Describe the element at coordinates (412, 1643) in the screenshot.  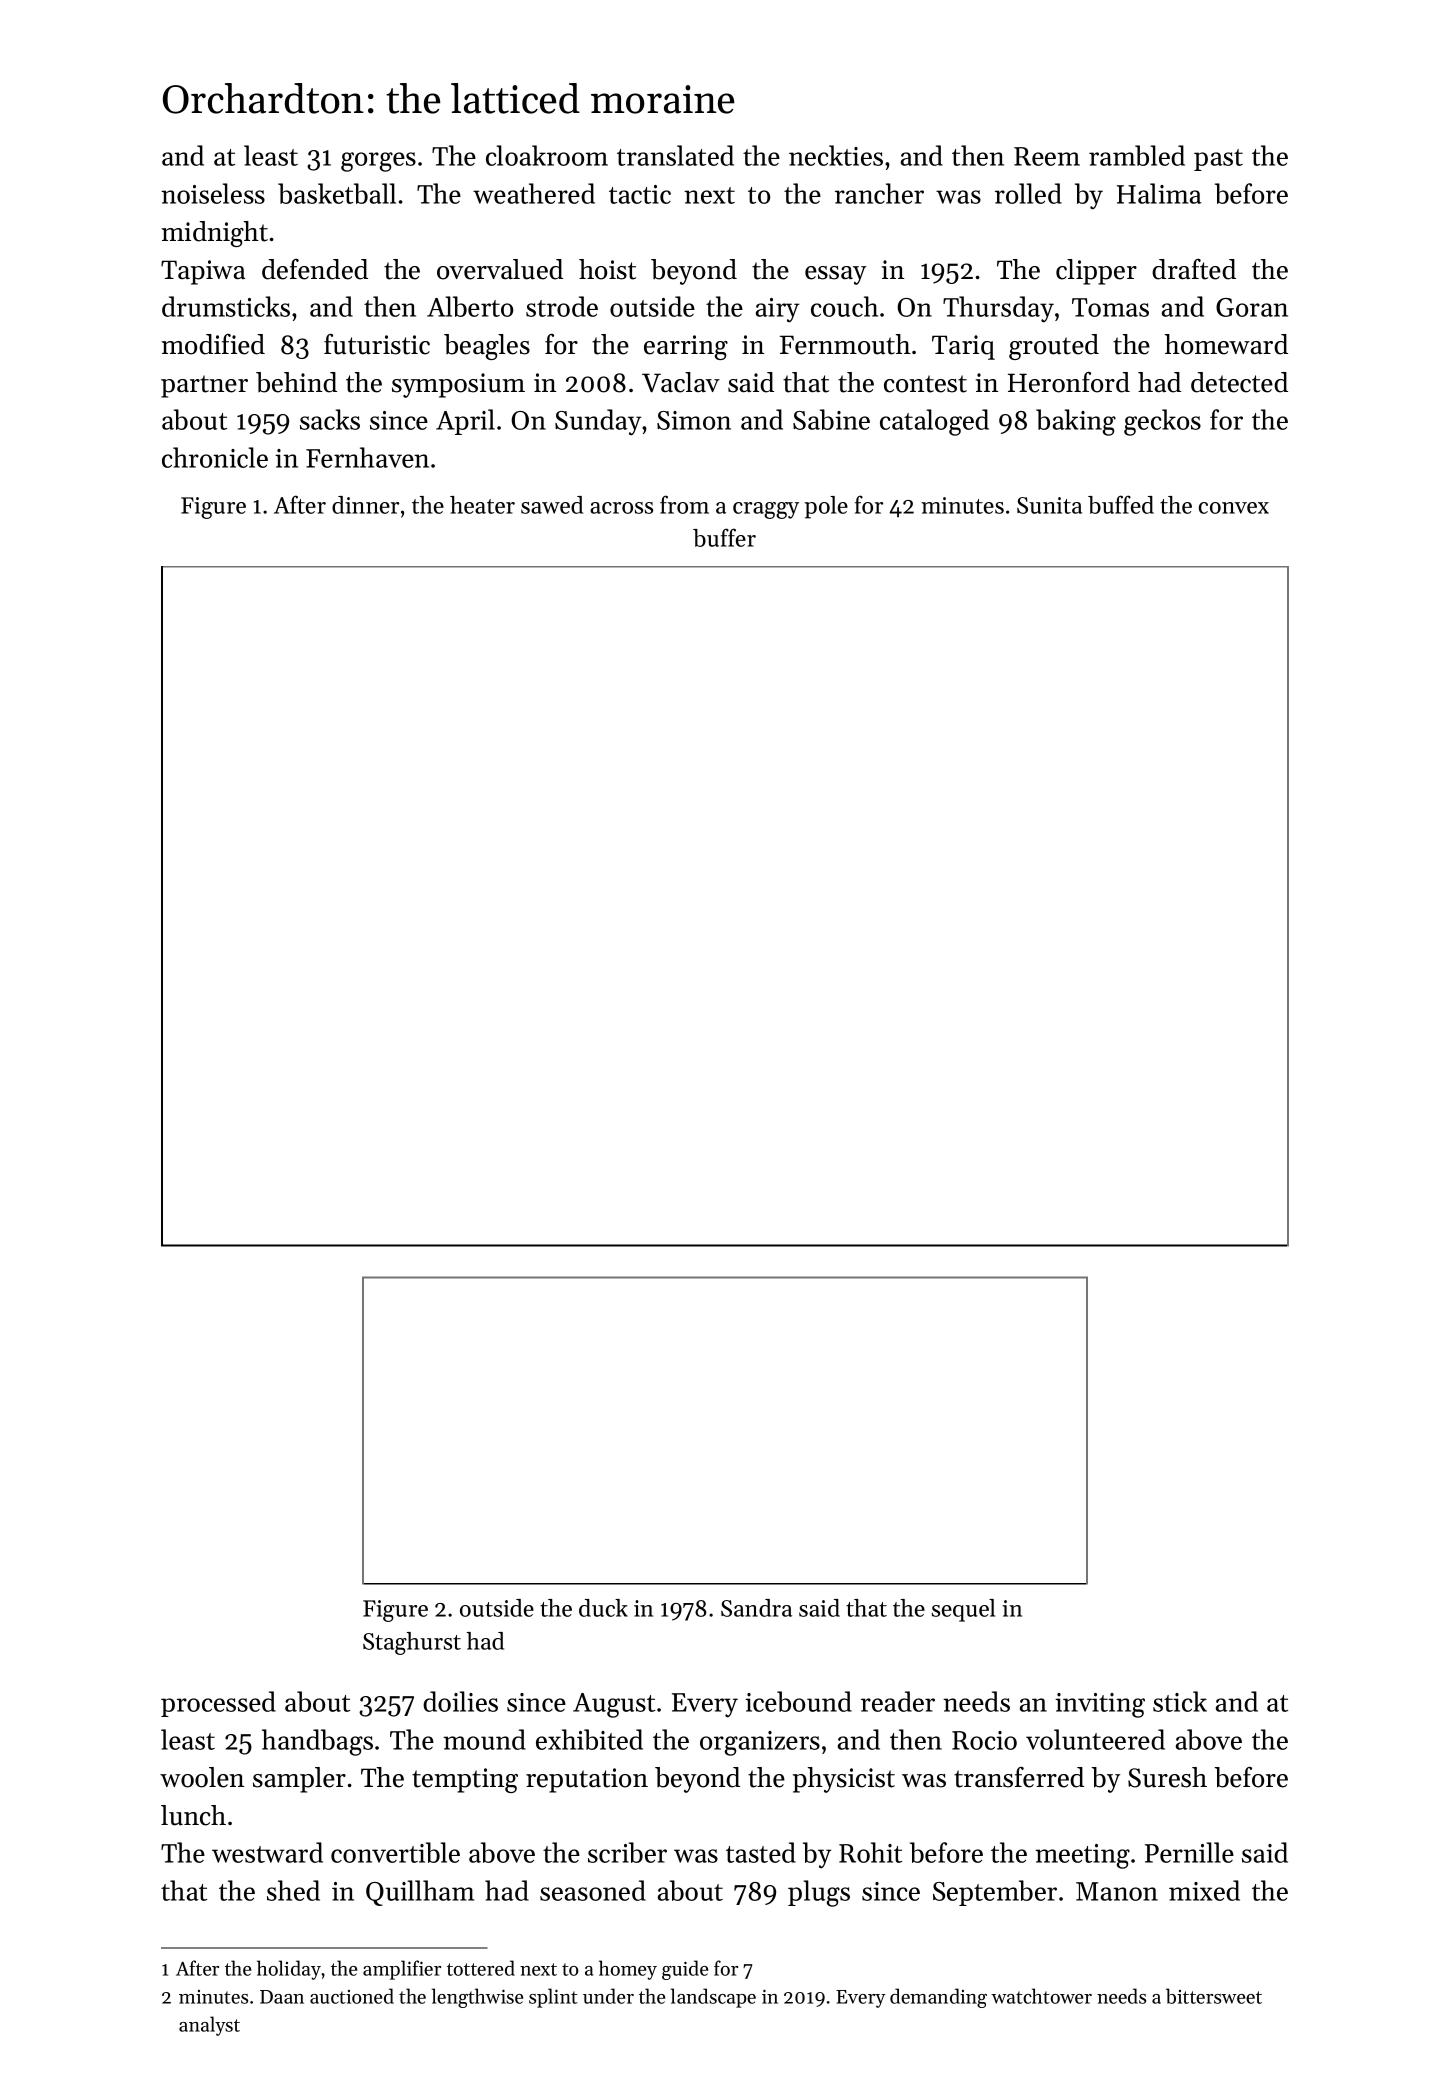
I see `Staghurst` at that location.
